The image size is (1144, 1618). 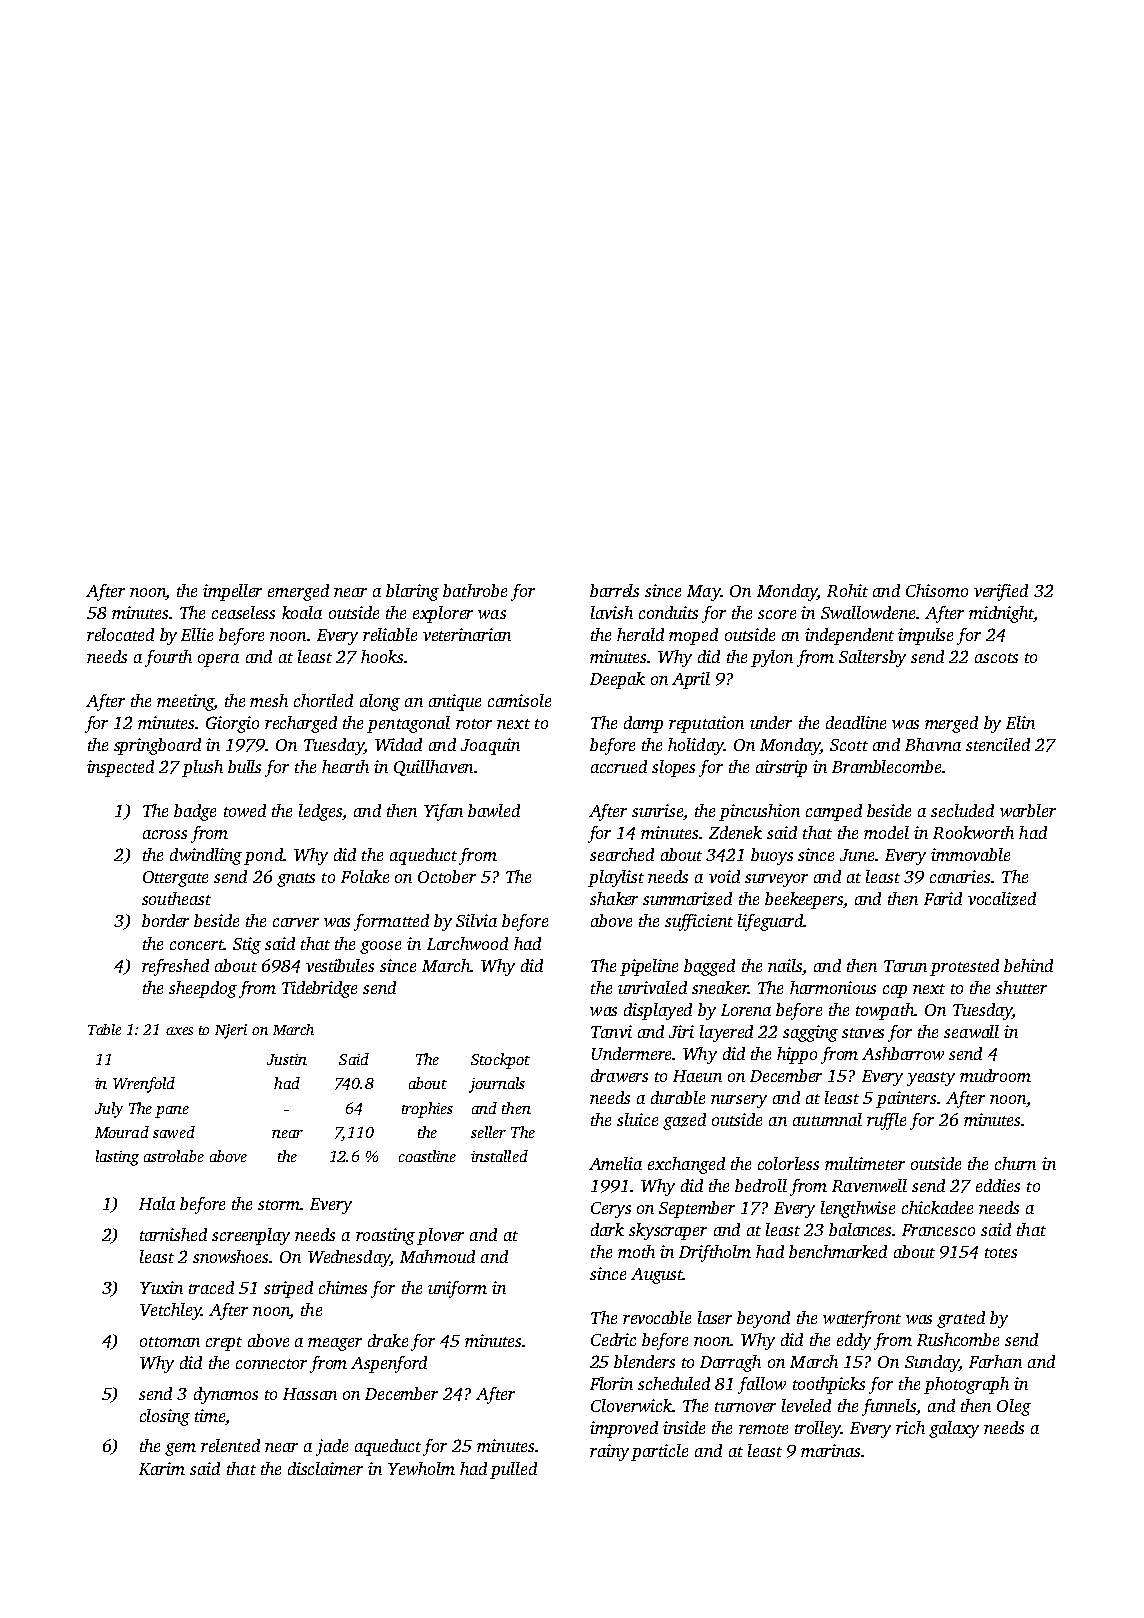 I want to click on lengthwise, so click(x=858, y=1209).
